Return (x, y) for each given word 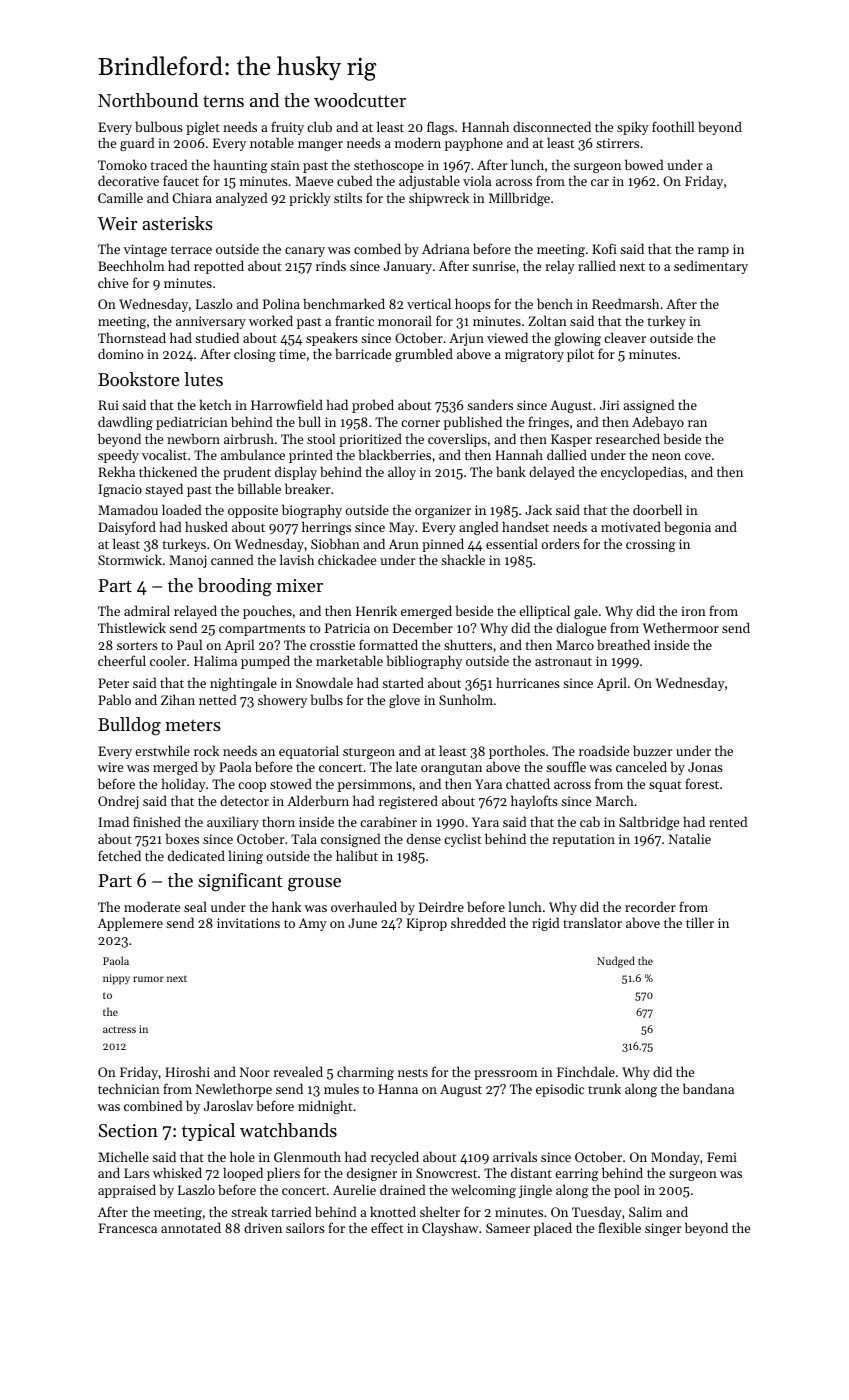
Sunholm (466, 699)
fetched (119, 855)
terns (223, 101)
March (615, 800)
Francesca (127, 1228)
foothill (673, 126)
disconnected (552, 126)
